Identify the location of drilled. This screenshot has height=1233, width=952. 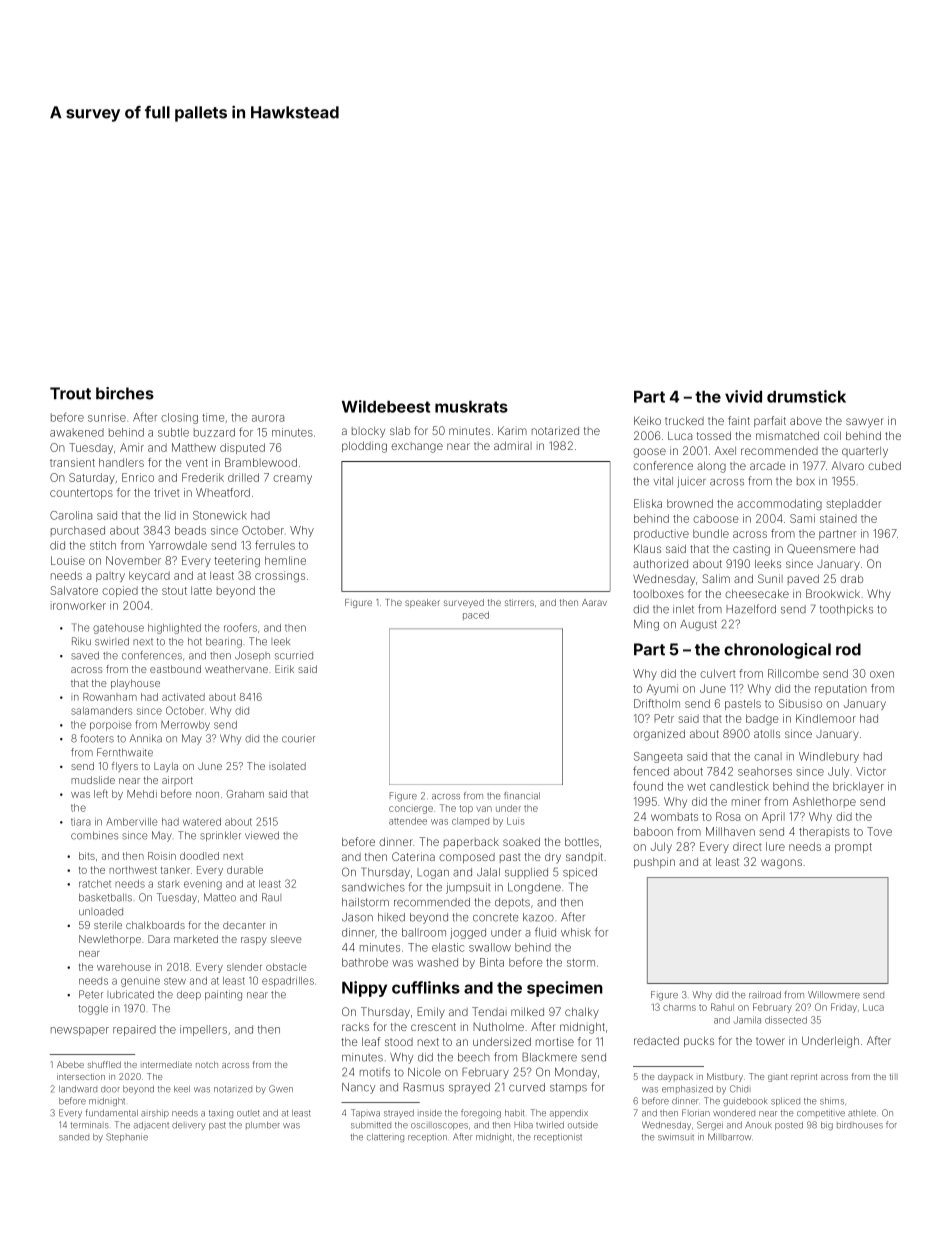
(243, 477).
